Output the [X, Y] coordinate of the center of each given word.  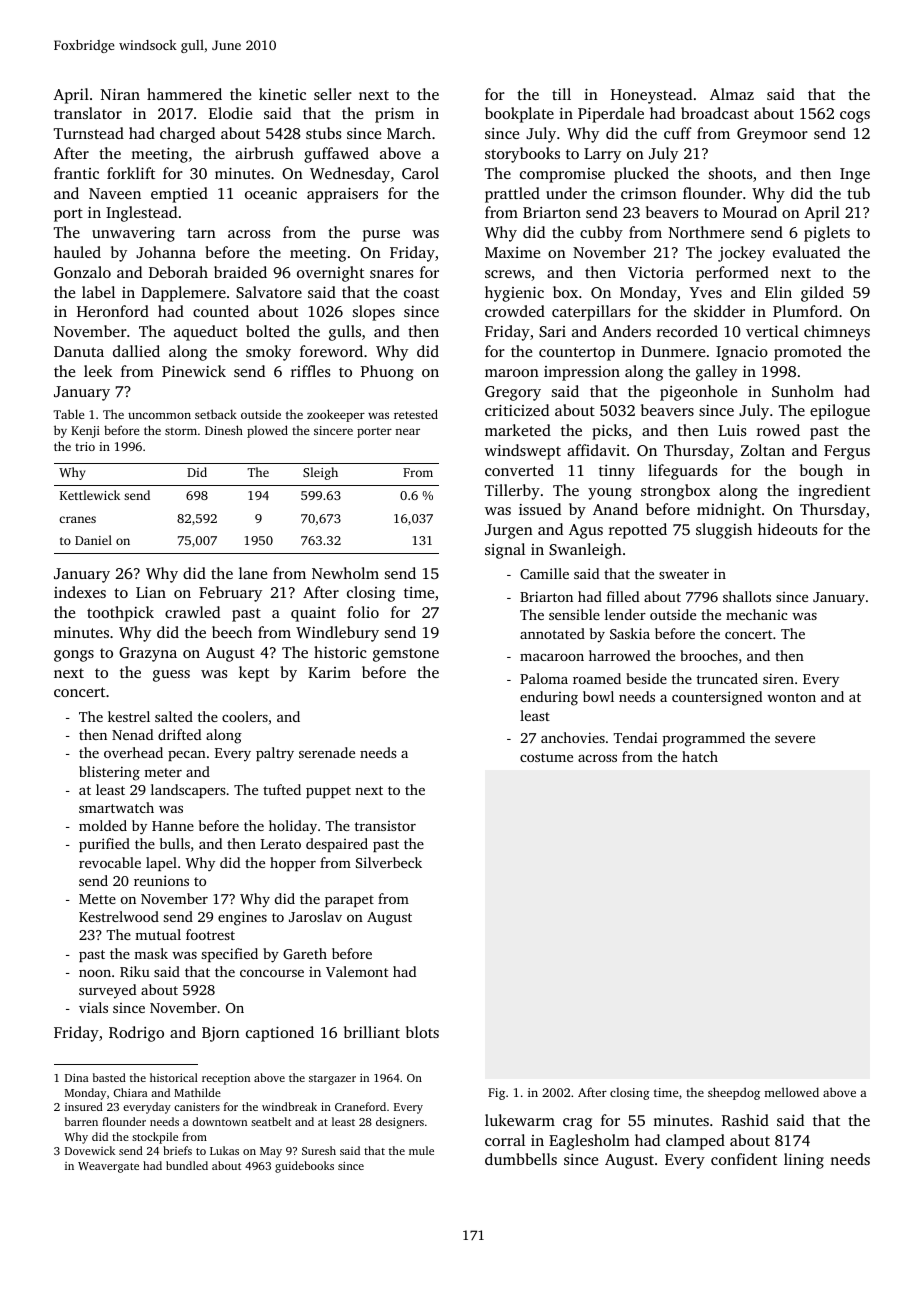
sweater [684, 574]
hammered [184, 94]
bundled [187, 1165]
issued [540, 509]
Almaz [732, 94]
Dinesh [224, 430]
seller [333, 94]
